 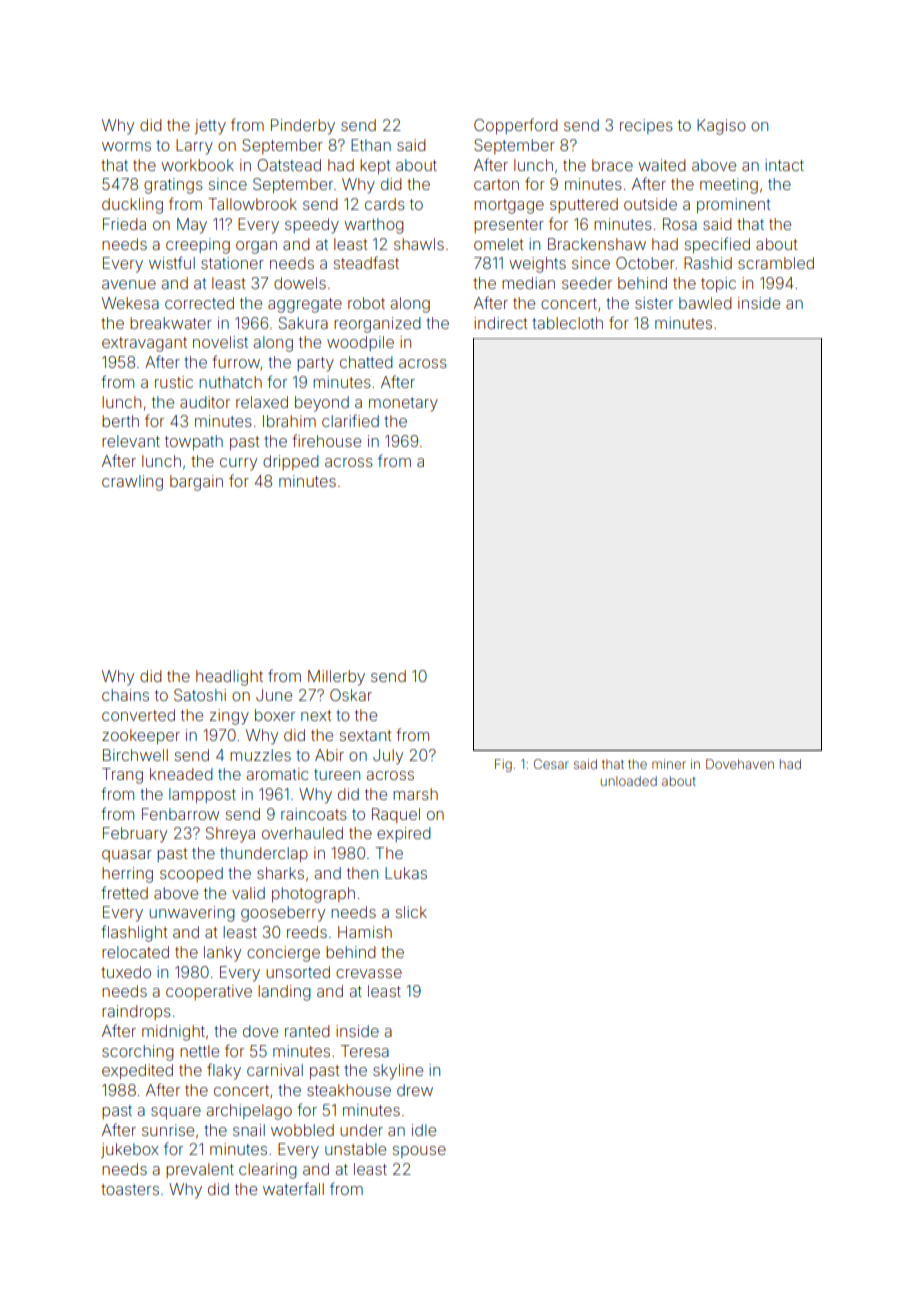 What do you see at coordinates (210, 127) in the page?
I see `jetty` at bounding box center [210, 127].
